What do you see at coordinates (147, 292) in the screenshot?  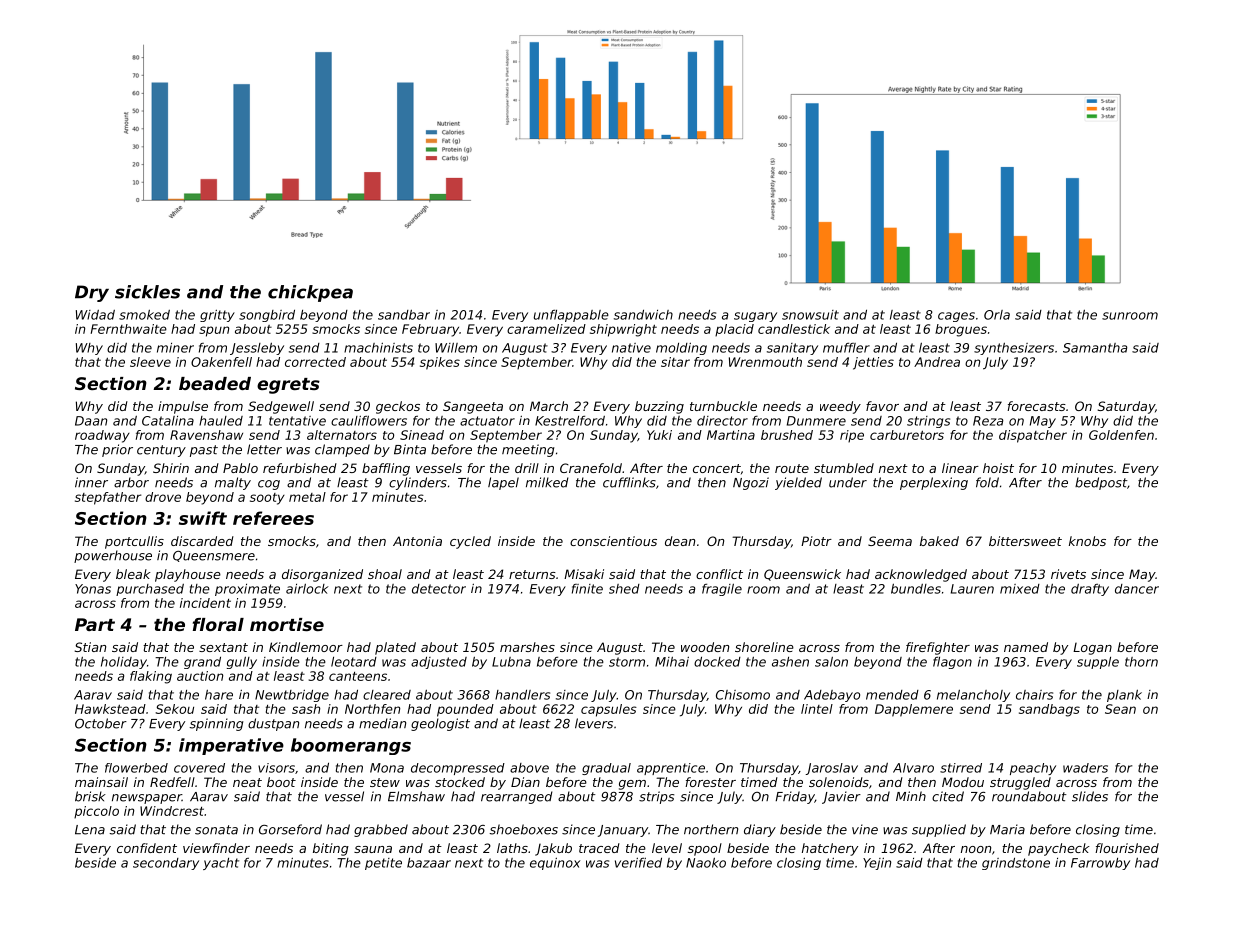 I see `sickles` at bounding box center [147, 292].
